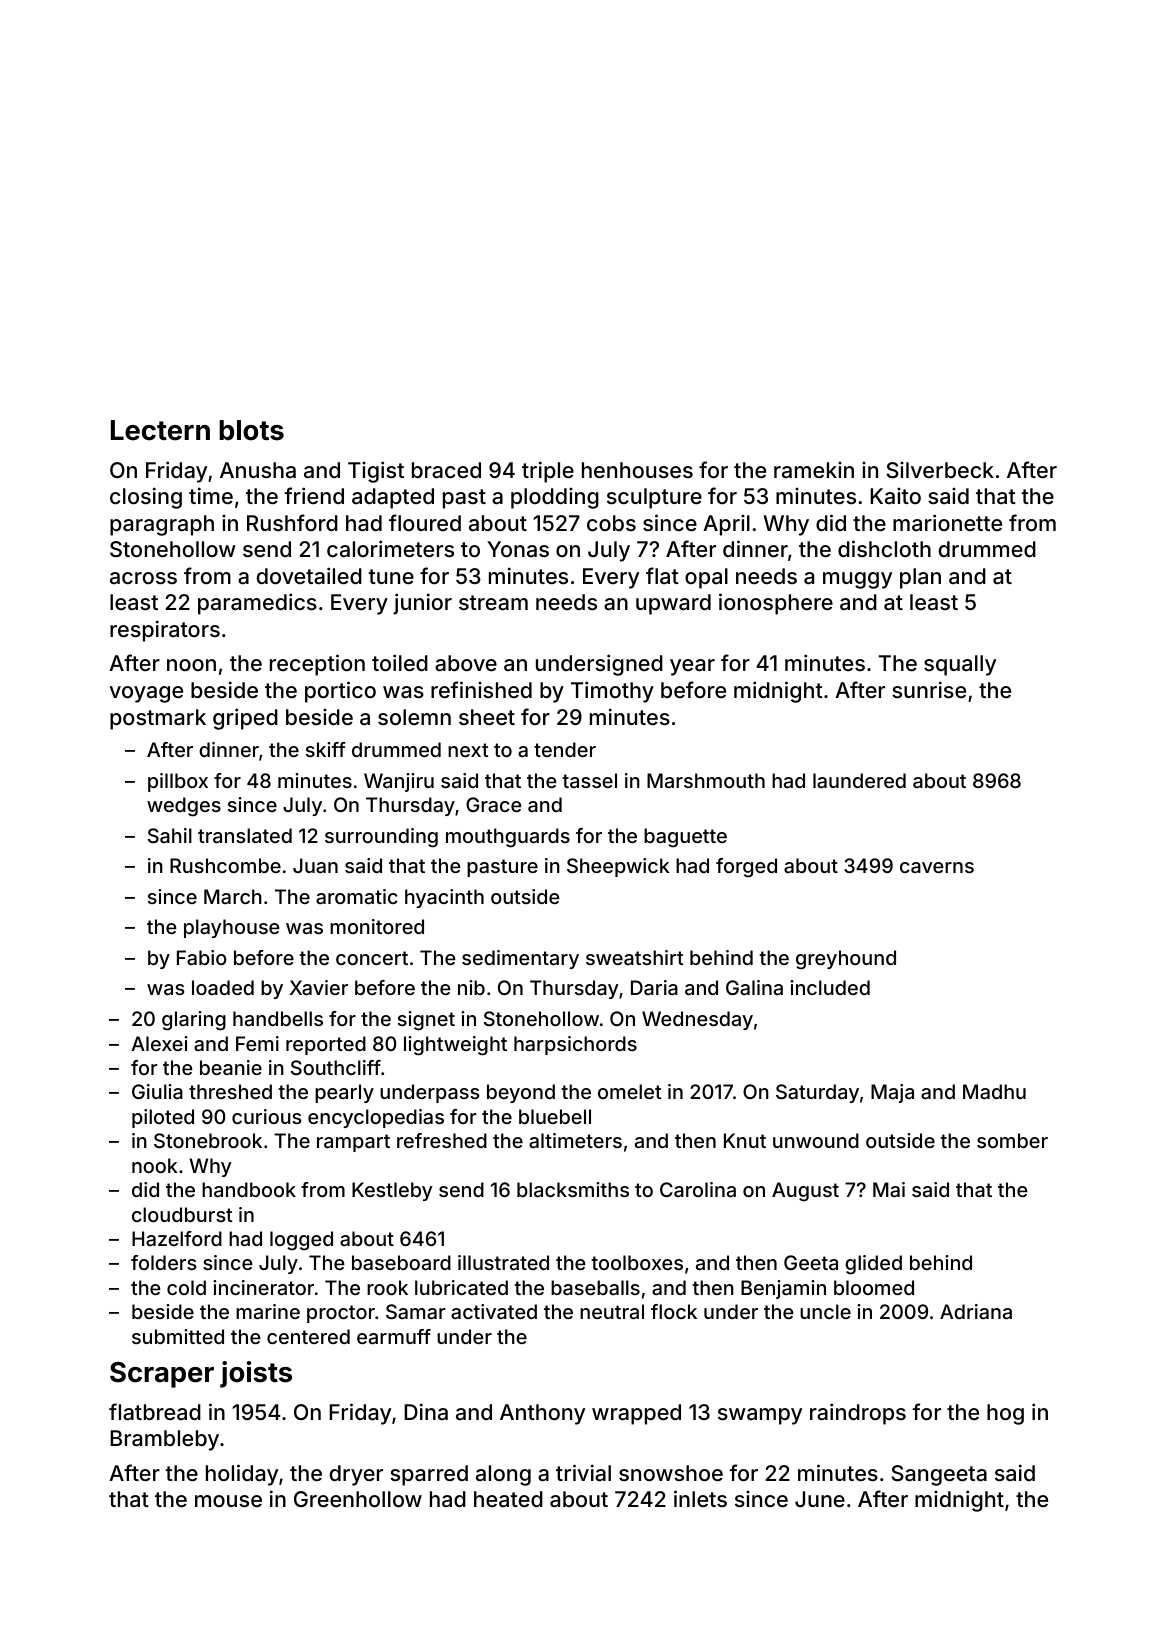  I want to click on piloted, so click(163, 1118).
